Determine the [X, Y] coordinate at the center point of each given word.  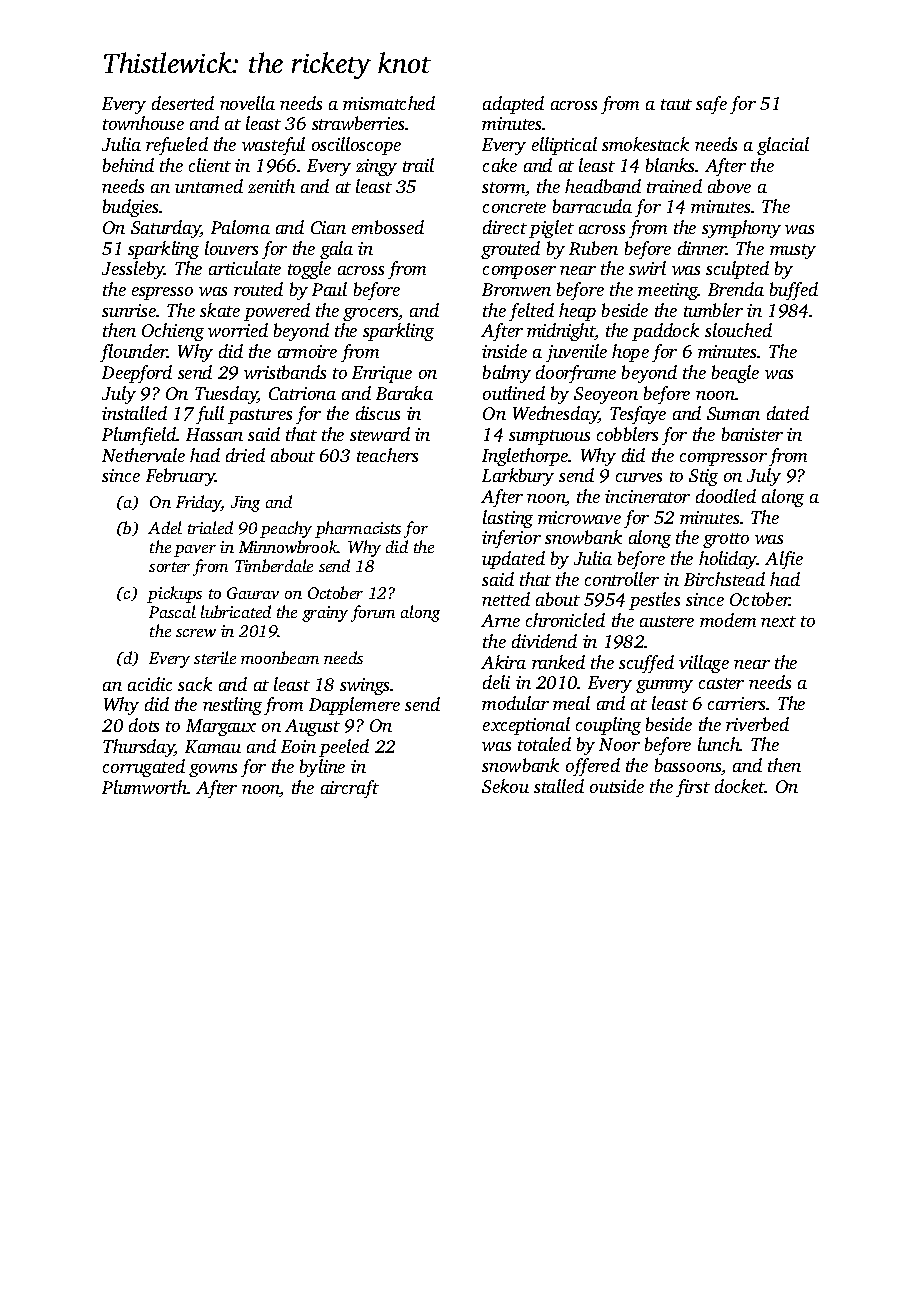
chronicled [565, 620]
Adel [165, 527]
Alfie [784, 560]
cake [500, 165]
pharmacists [358, 529]
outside [617, 786]
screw [196, 633]
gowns [213, 770]
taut [676, 104]
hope [630, 353]
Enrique [382, 374]
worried [238, 330]
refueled [177, 146]
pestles [654, 601]
